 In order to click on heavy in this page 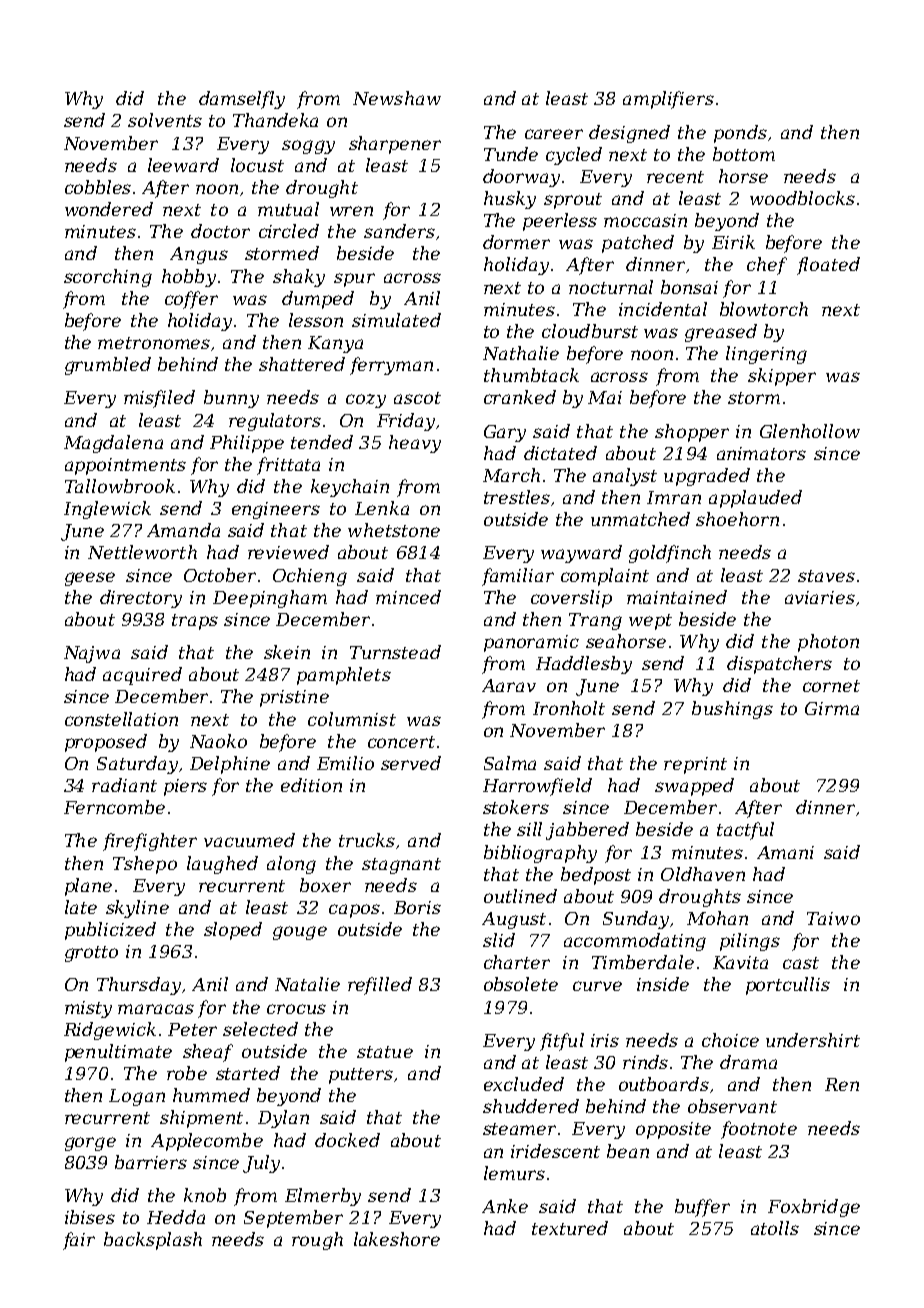, I will do `click(415, 444)`.
